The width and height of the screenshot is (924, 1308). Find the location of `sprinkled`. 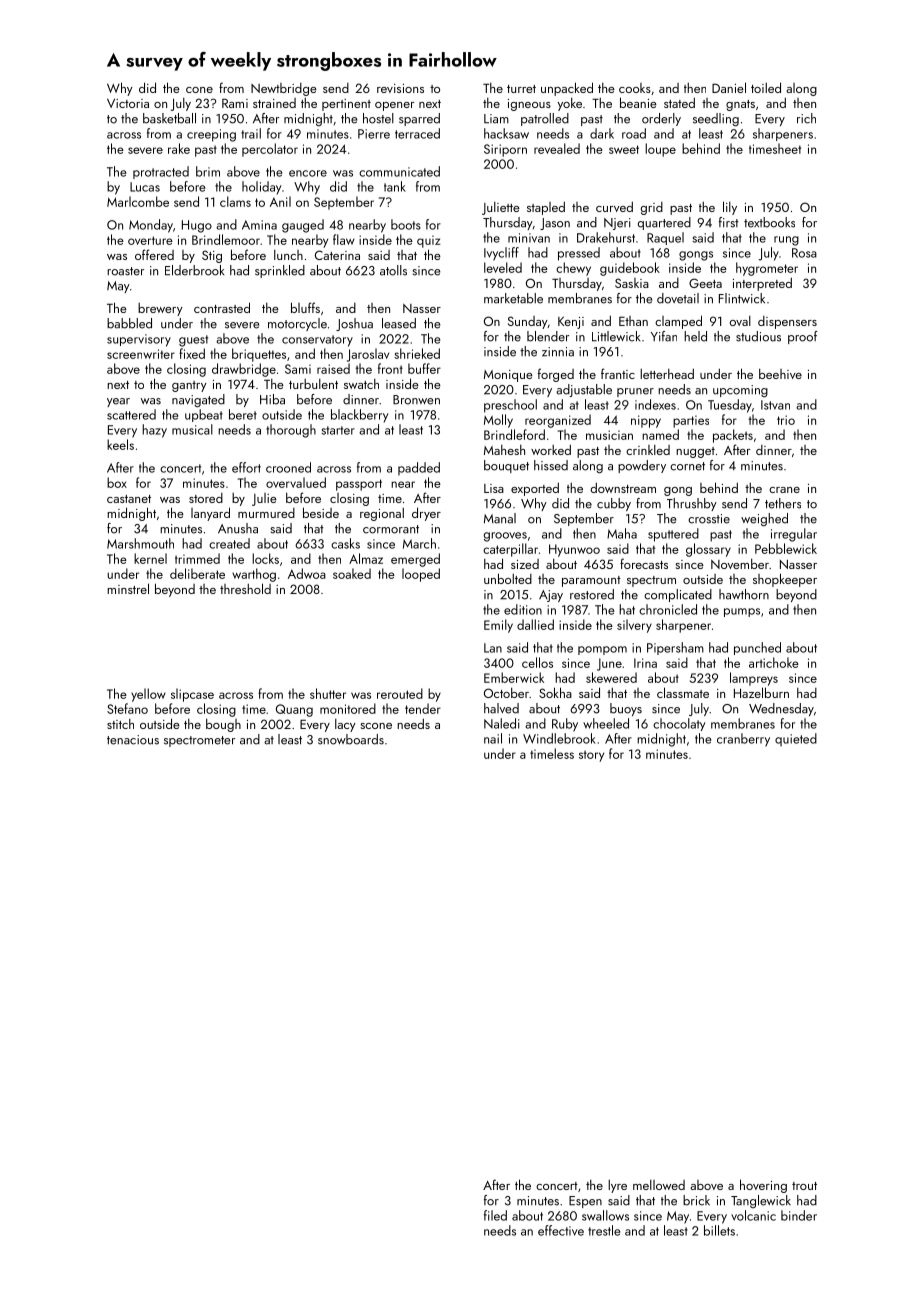

sprinkled is located at coordinates (280, 271).
